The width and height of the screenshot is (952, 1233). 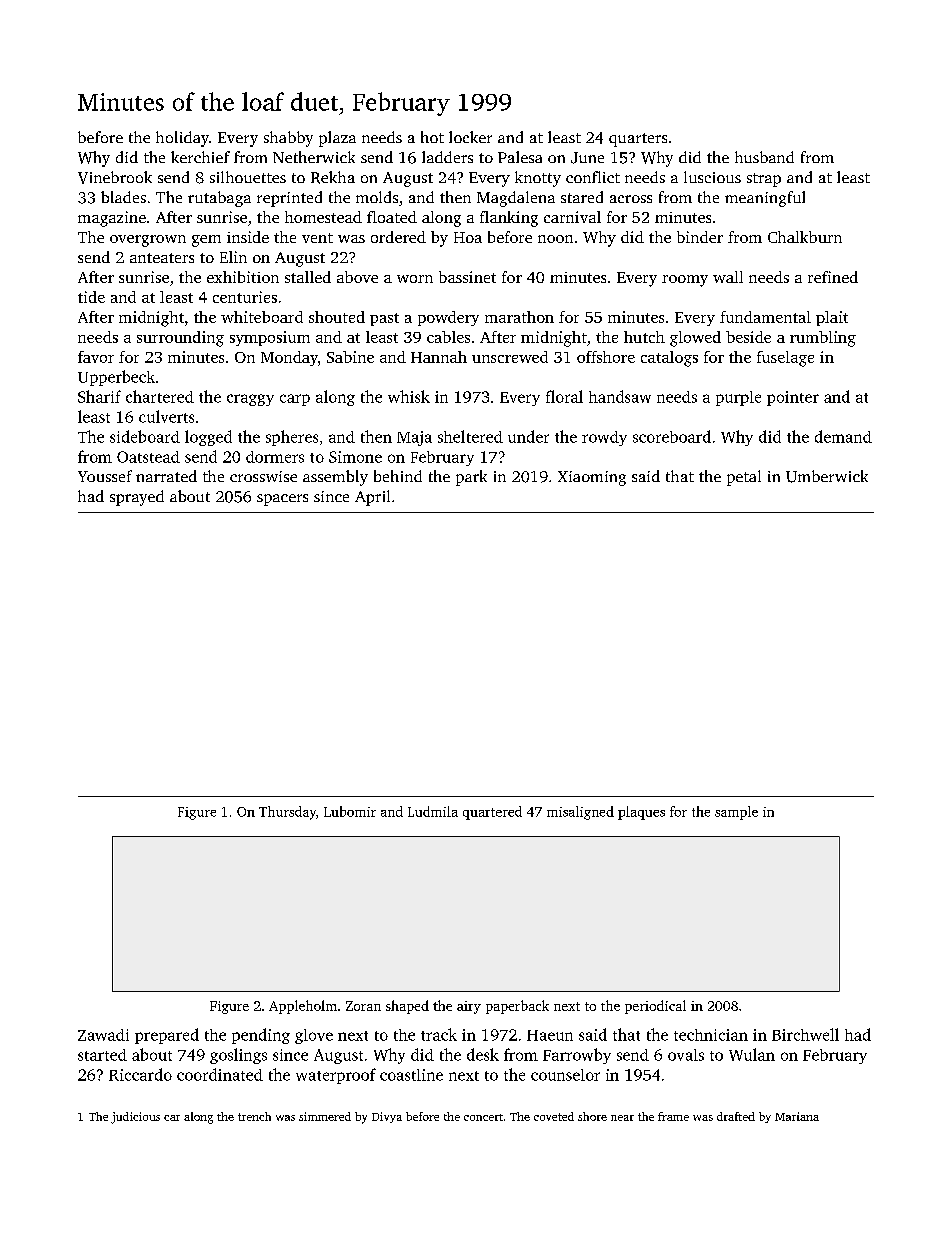 I want to click on reprinted, so click(x=289, y=199).
